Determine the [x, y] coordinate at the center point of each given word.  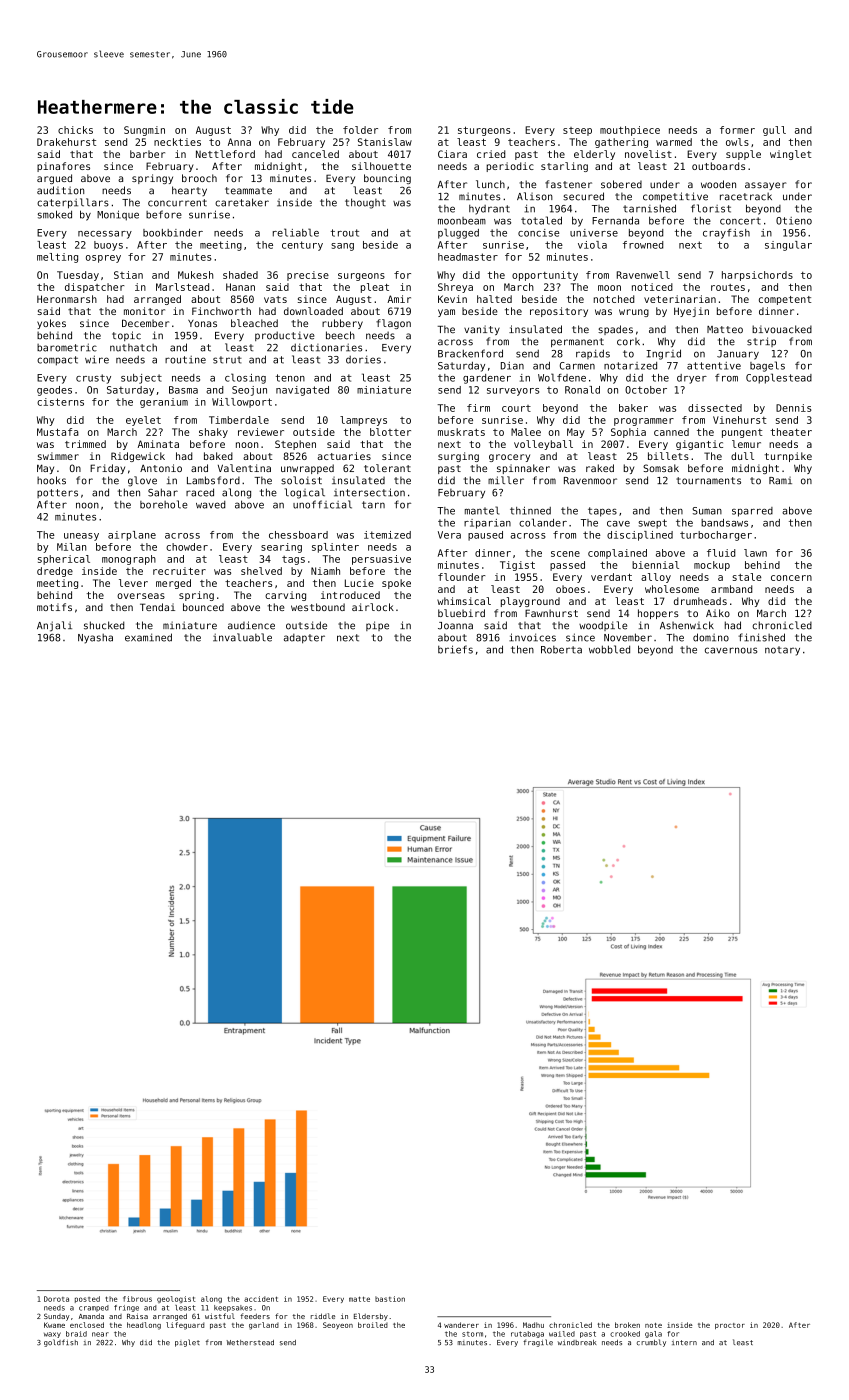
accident [261, 1299]
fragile [538, 1343]
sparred [752, 512]
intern [684, 1343]
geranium [164, 403]
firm [478, 408]
